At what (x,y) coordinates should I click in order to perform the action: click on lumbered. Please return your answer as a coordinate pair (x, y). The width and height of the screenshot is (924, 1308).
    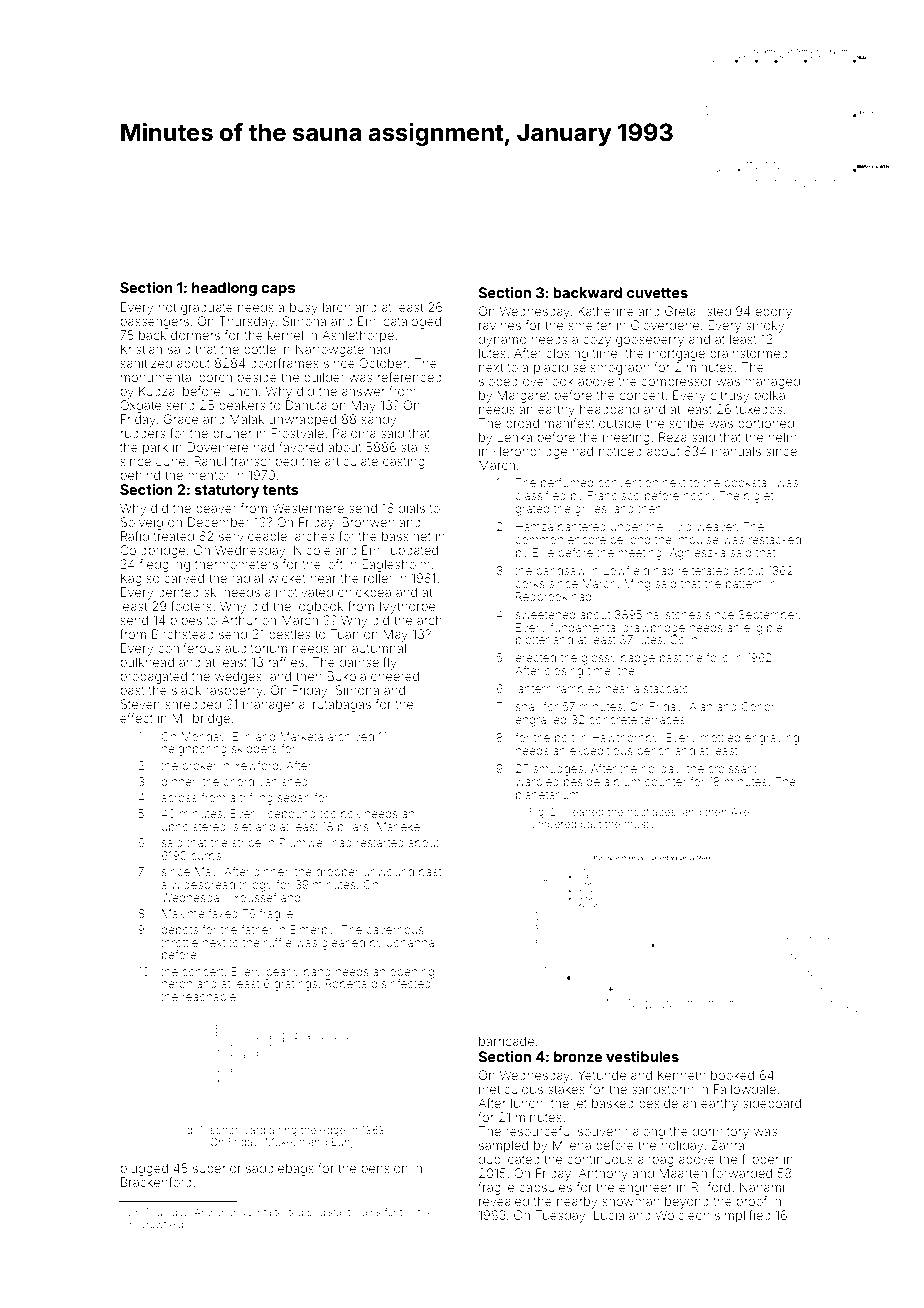
    Looking at the image, I should click on (552, 824).
